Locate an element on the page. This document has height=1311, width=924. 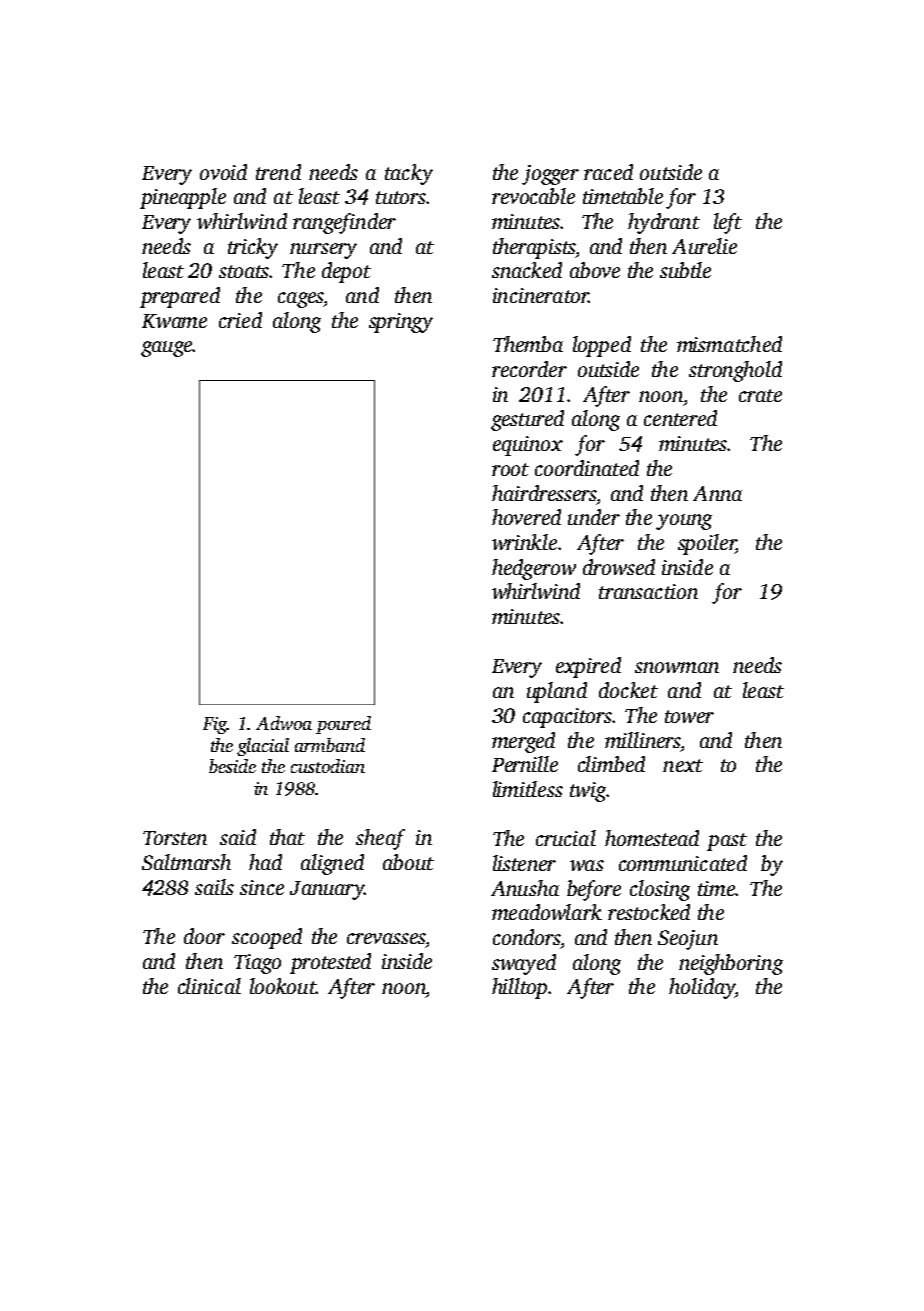
gauge is located at coordinates (166, 349).
